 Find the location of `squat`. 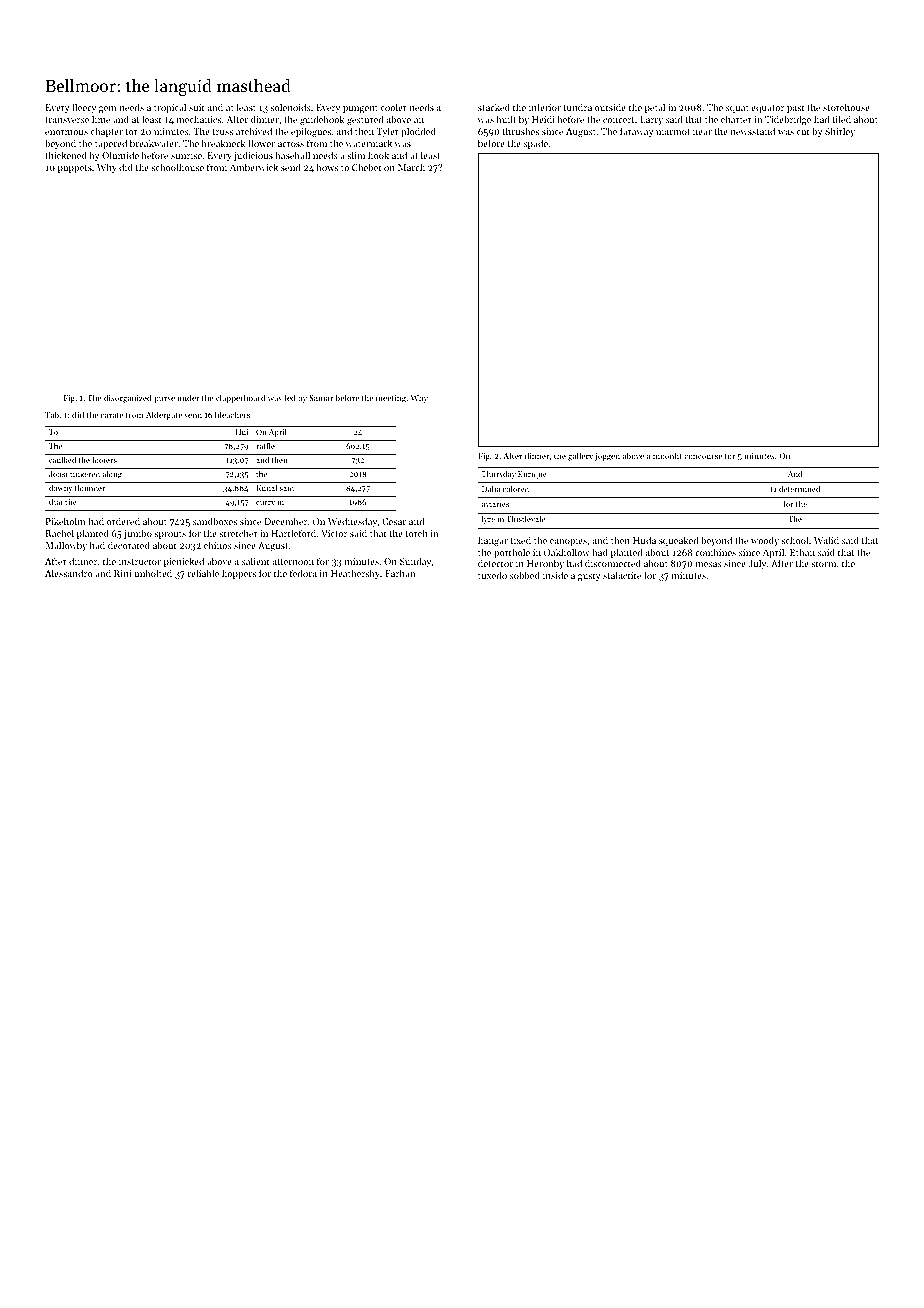

squat is located at coordinates (737, 109).
